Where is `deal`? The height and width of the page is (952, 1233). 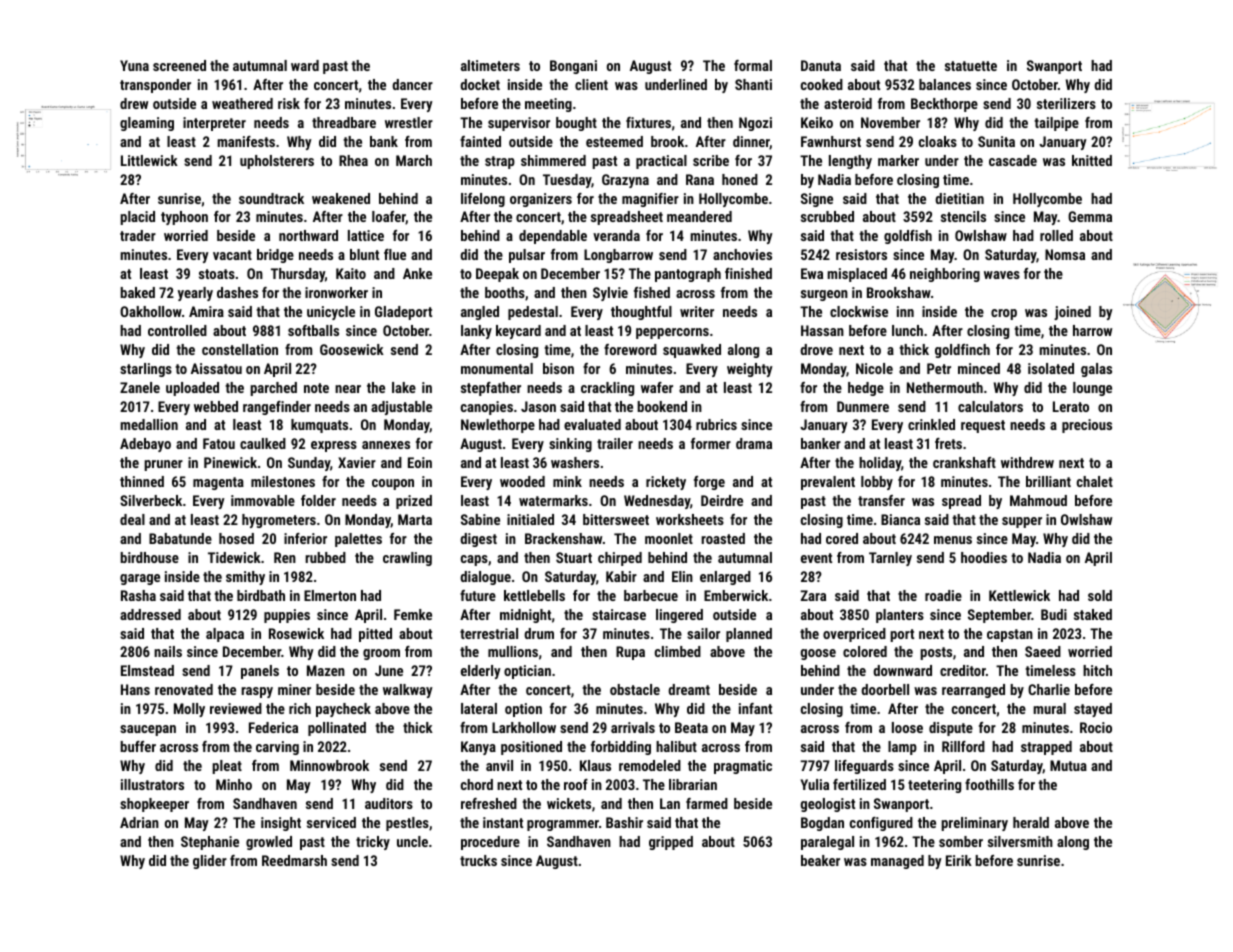 deal is located at coordinates (132, 519).
